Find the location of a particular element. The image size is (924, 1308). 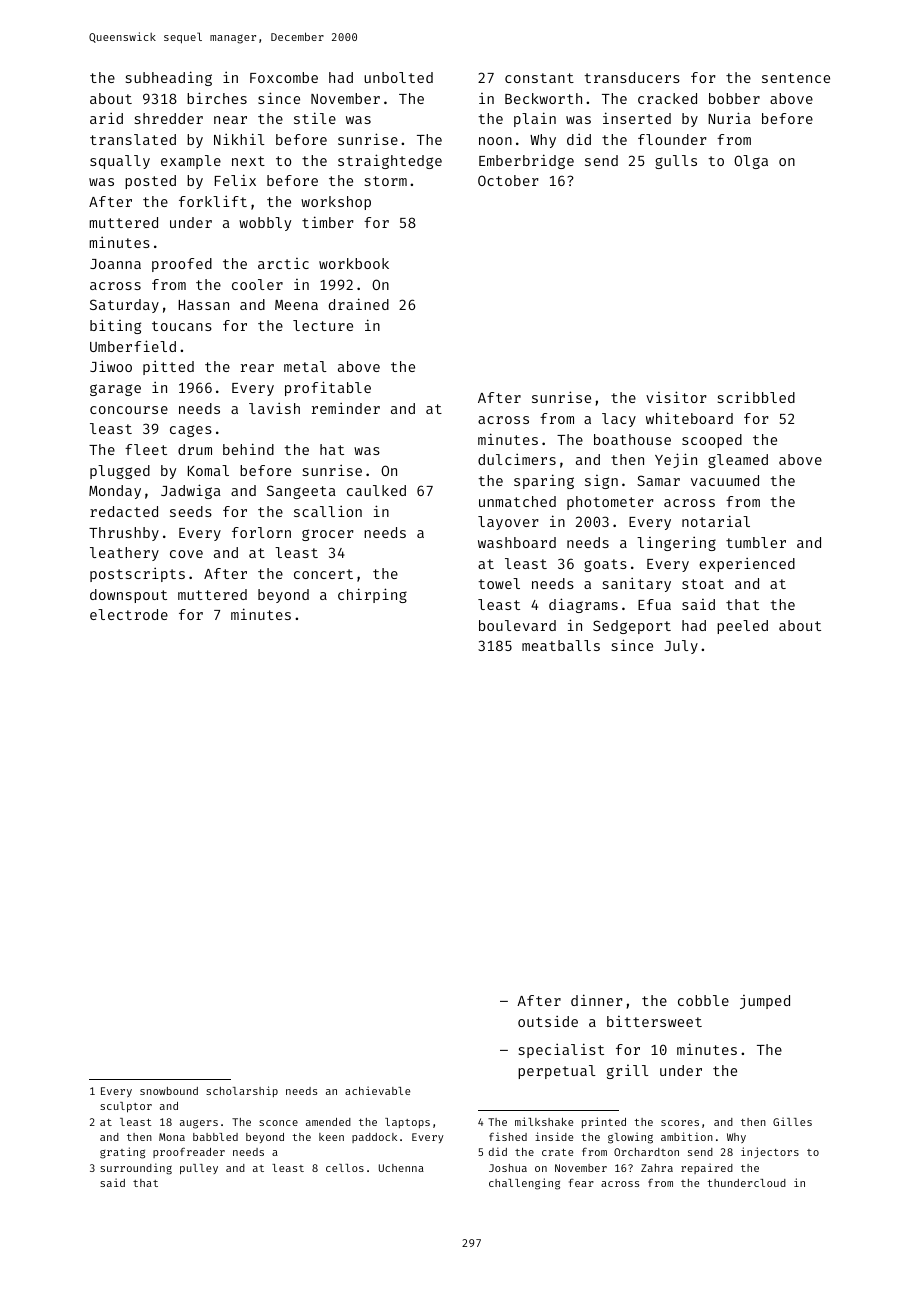

sign is located at coordinates (601, 482).
